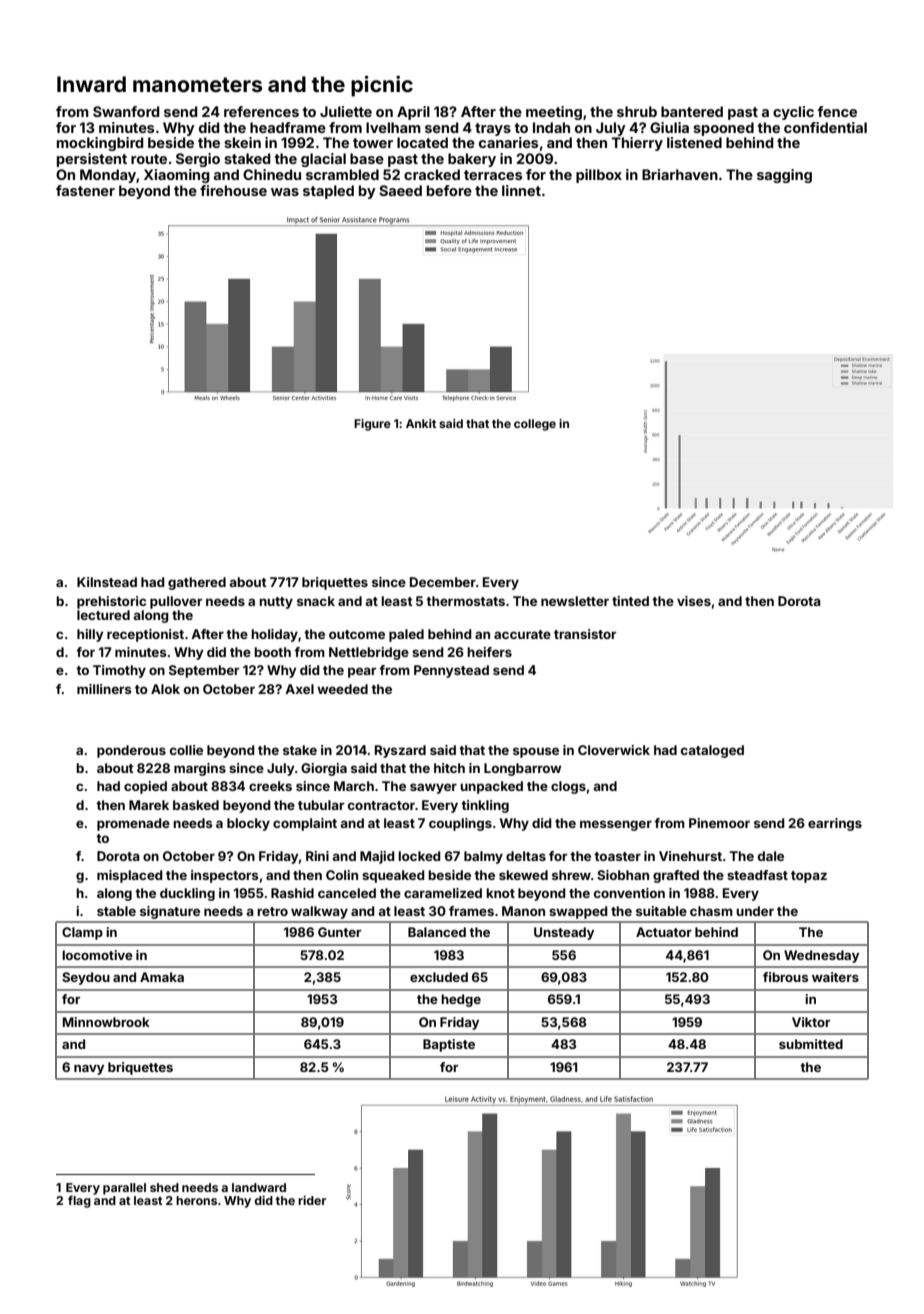  I want to click on Viktor, so click(811, 1022).
